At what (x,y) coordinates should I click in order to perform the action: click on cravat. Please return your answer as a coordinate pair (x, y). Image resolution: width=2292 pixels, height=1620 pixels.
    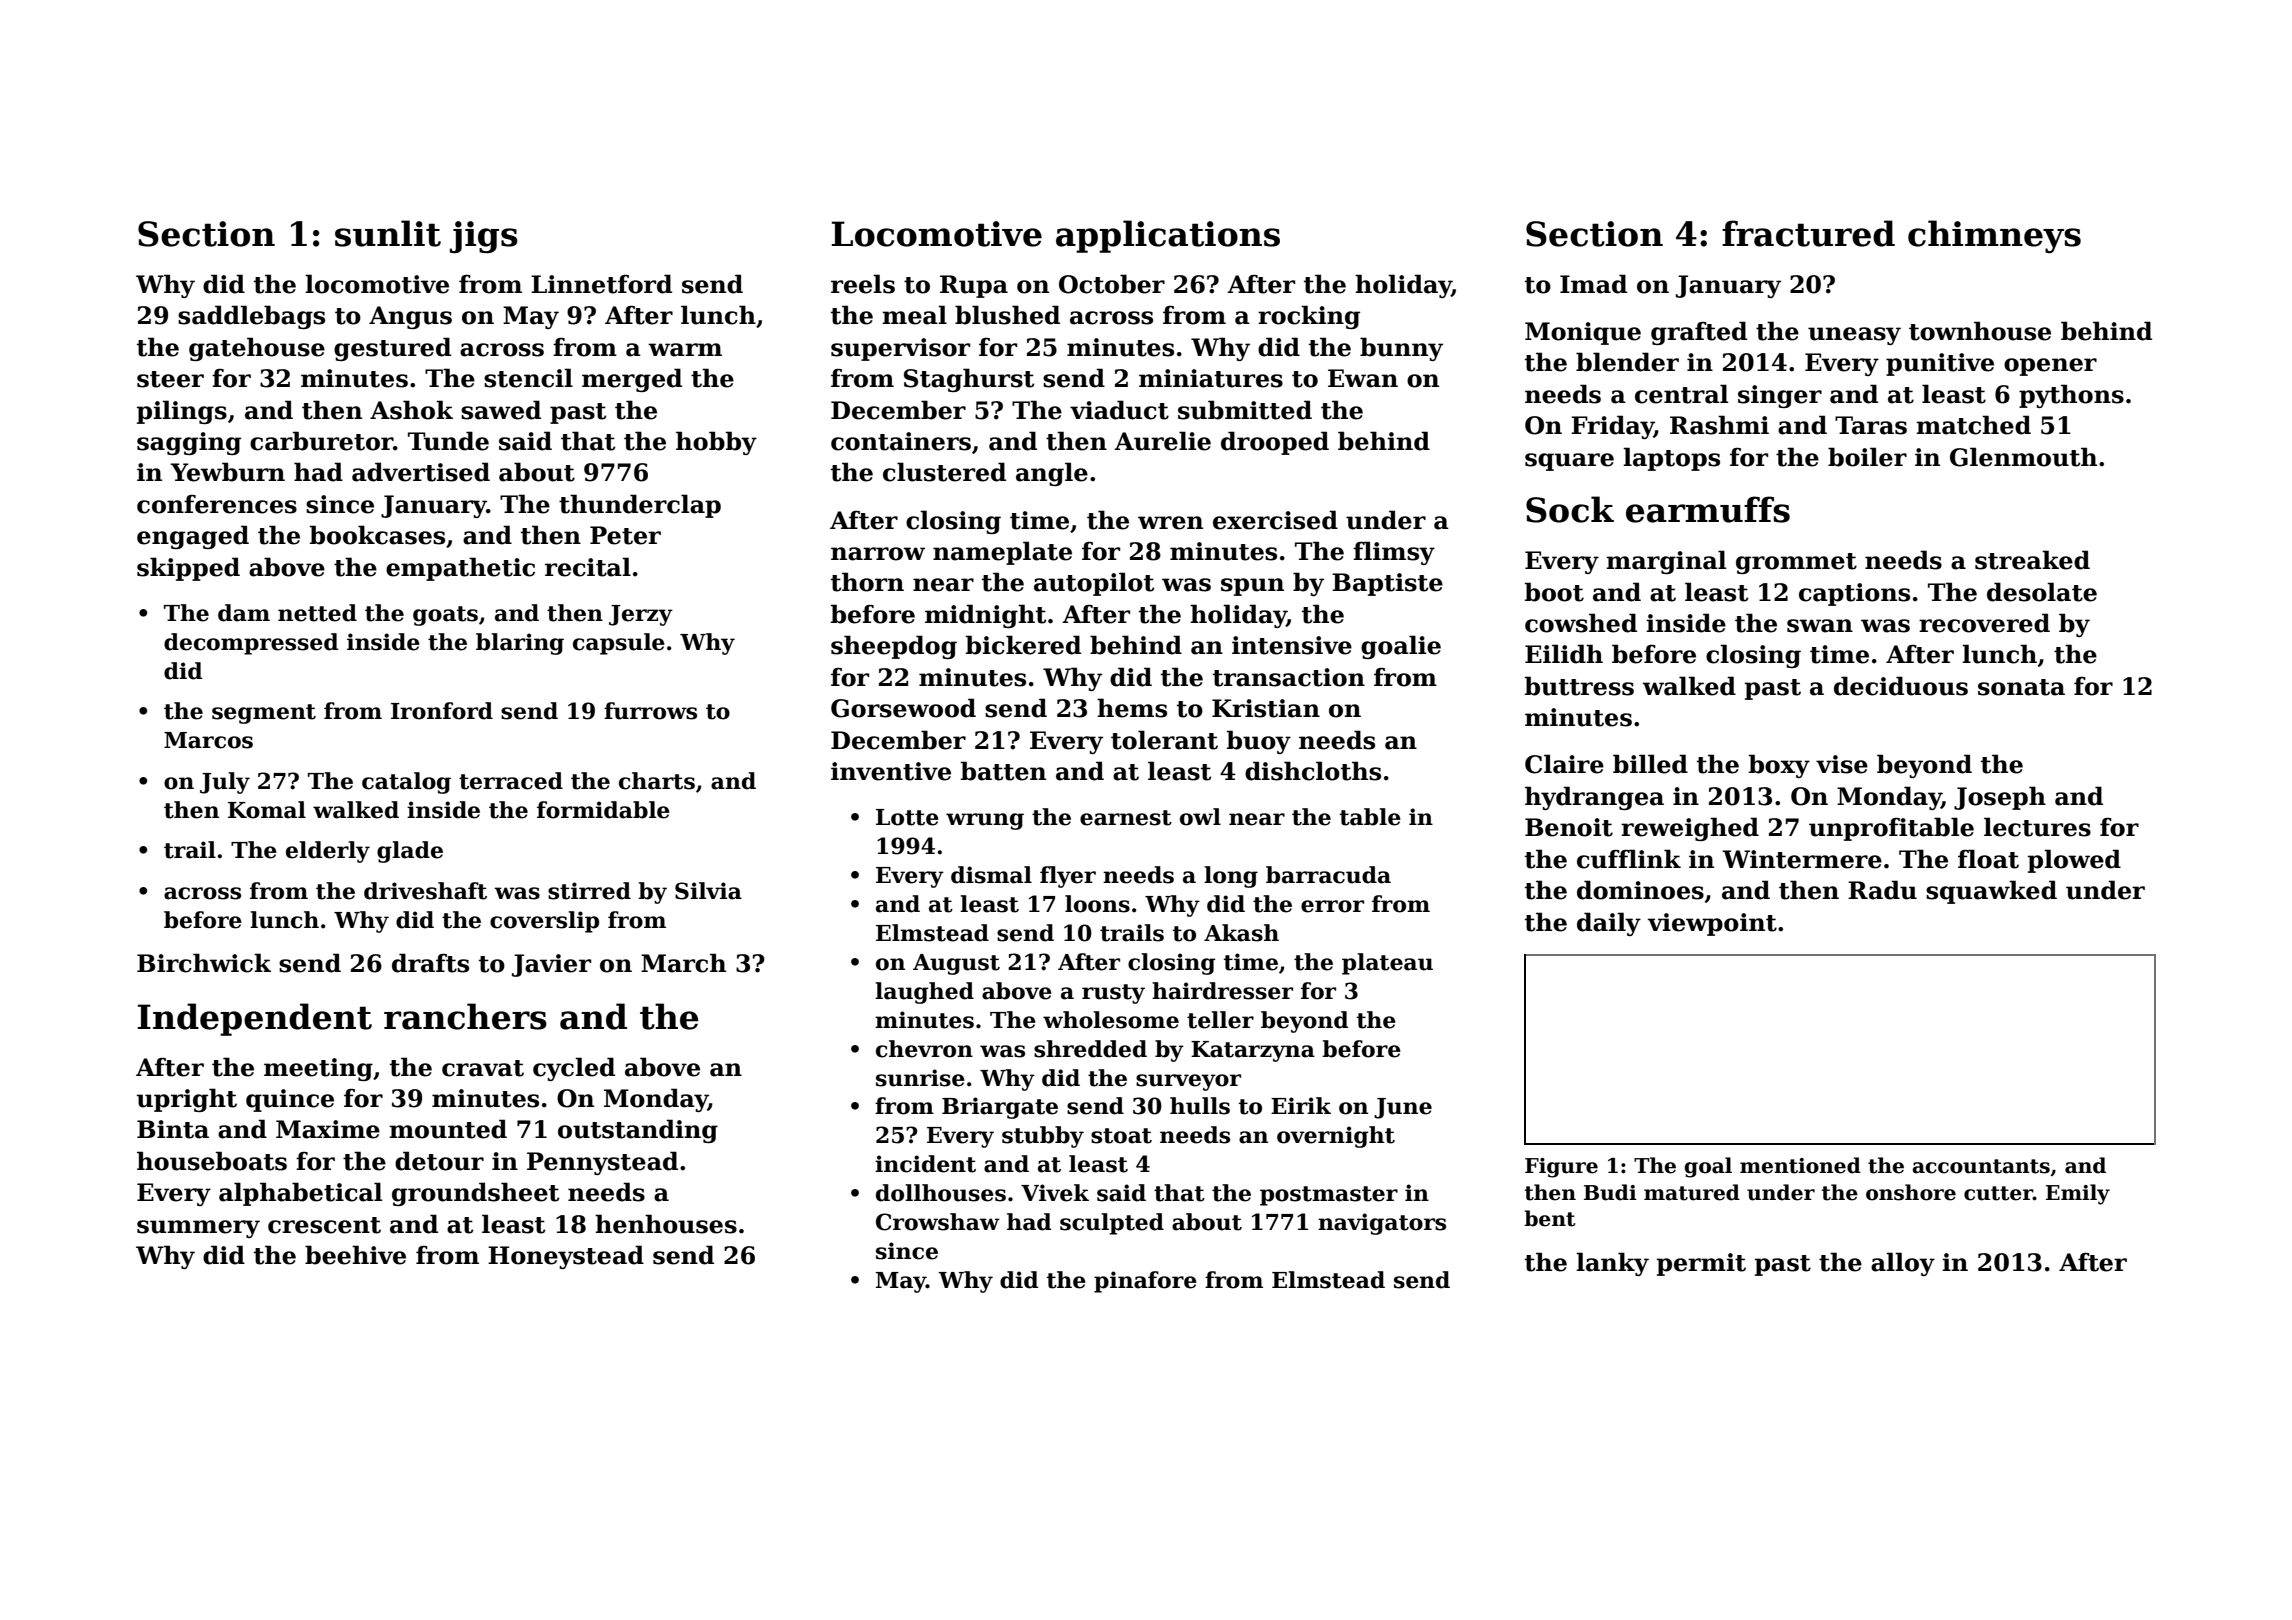
    Looking at the image, I should click on (483, 1068).
